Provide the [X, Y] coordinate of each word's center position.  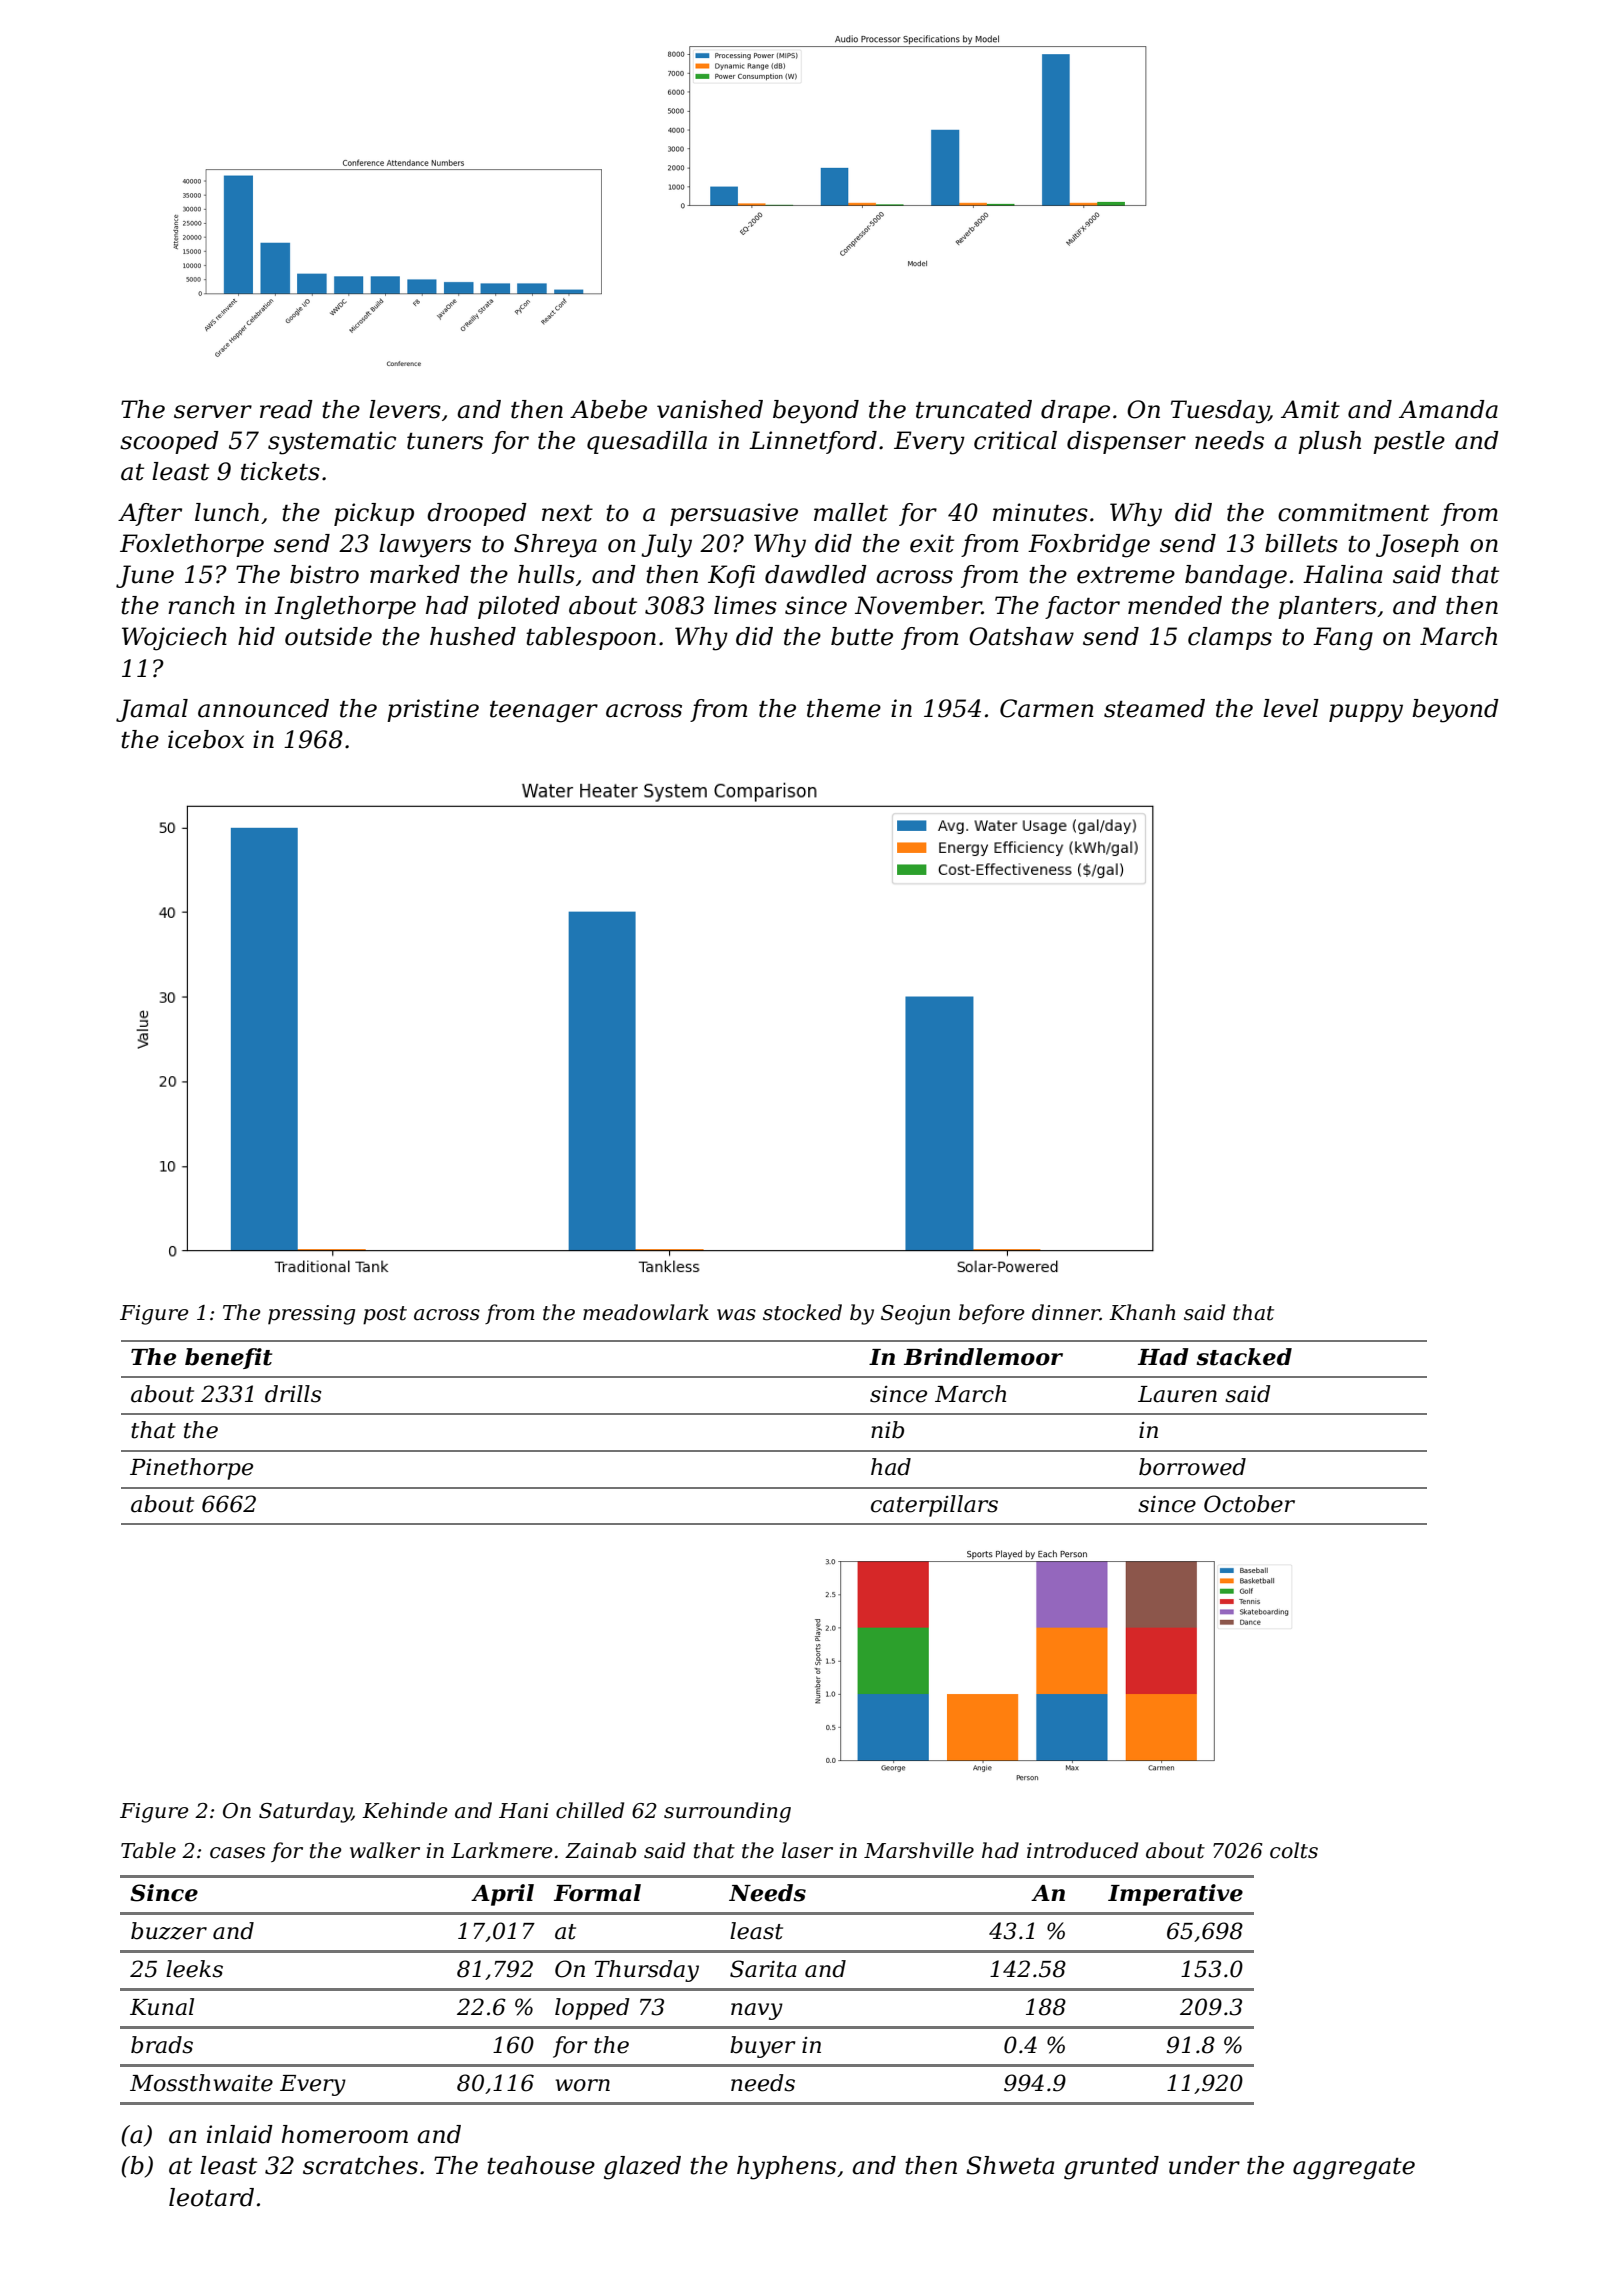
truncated [974, 409]
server [213, 412]
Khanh [1142, 1312]
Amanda [1448, 409]
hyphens [786, 2168]
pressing [311, 1315]
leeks [194, 1969]
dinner [1066, 1312]
